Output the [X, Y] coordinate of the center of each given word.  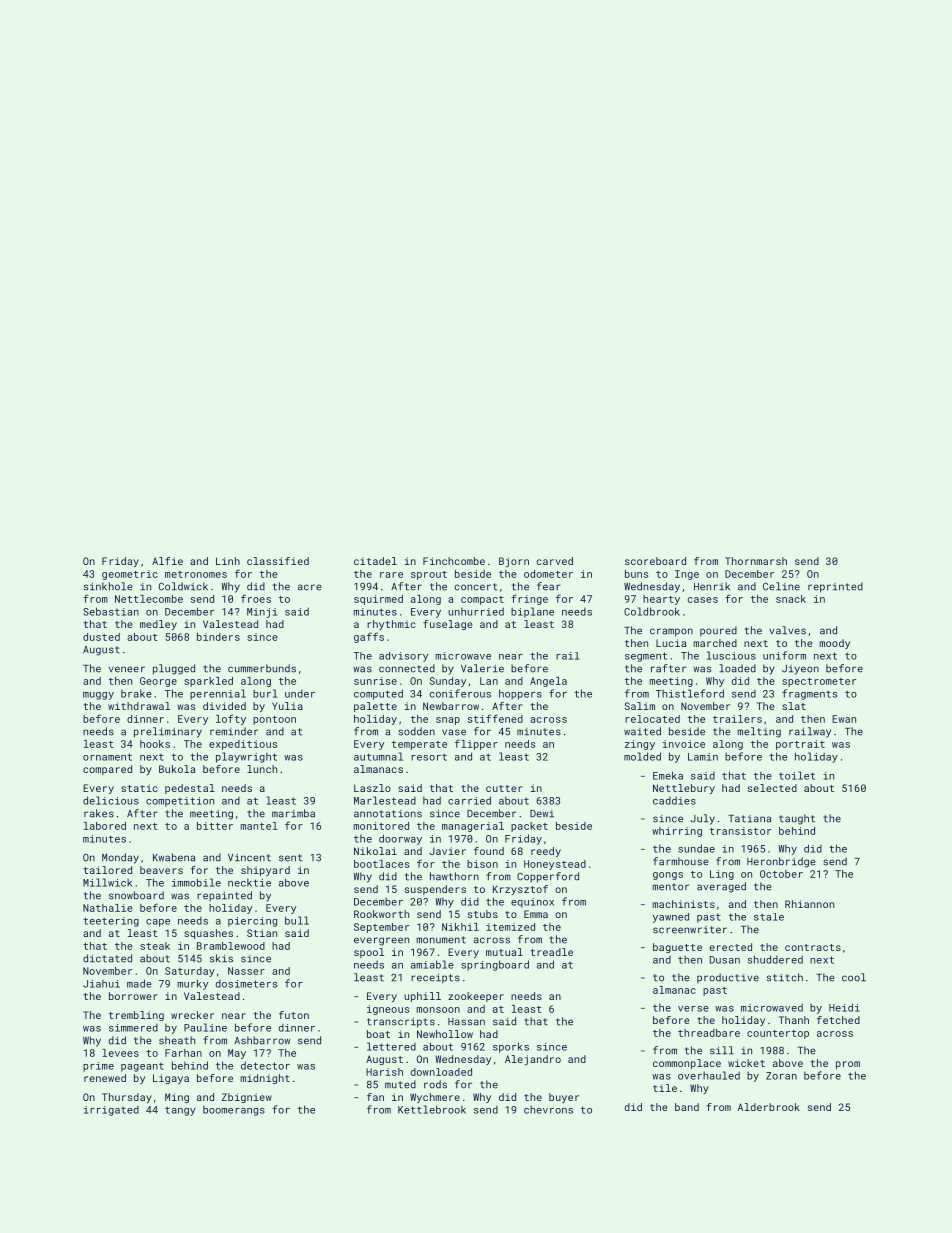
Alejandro [533, 1060]
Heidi [844, 1007]
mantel [259, 826]
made [139, 983]
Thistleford [690, 693]
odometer [548, 574]
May [237, 1054]
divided [224, 706]
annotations [388, 814]
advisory [403, 657]
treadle [551, 952]
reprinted [835, 587]
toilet [797, 775]
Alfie [167, 561]
